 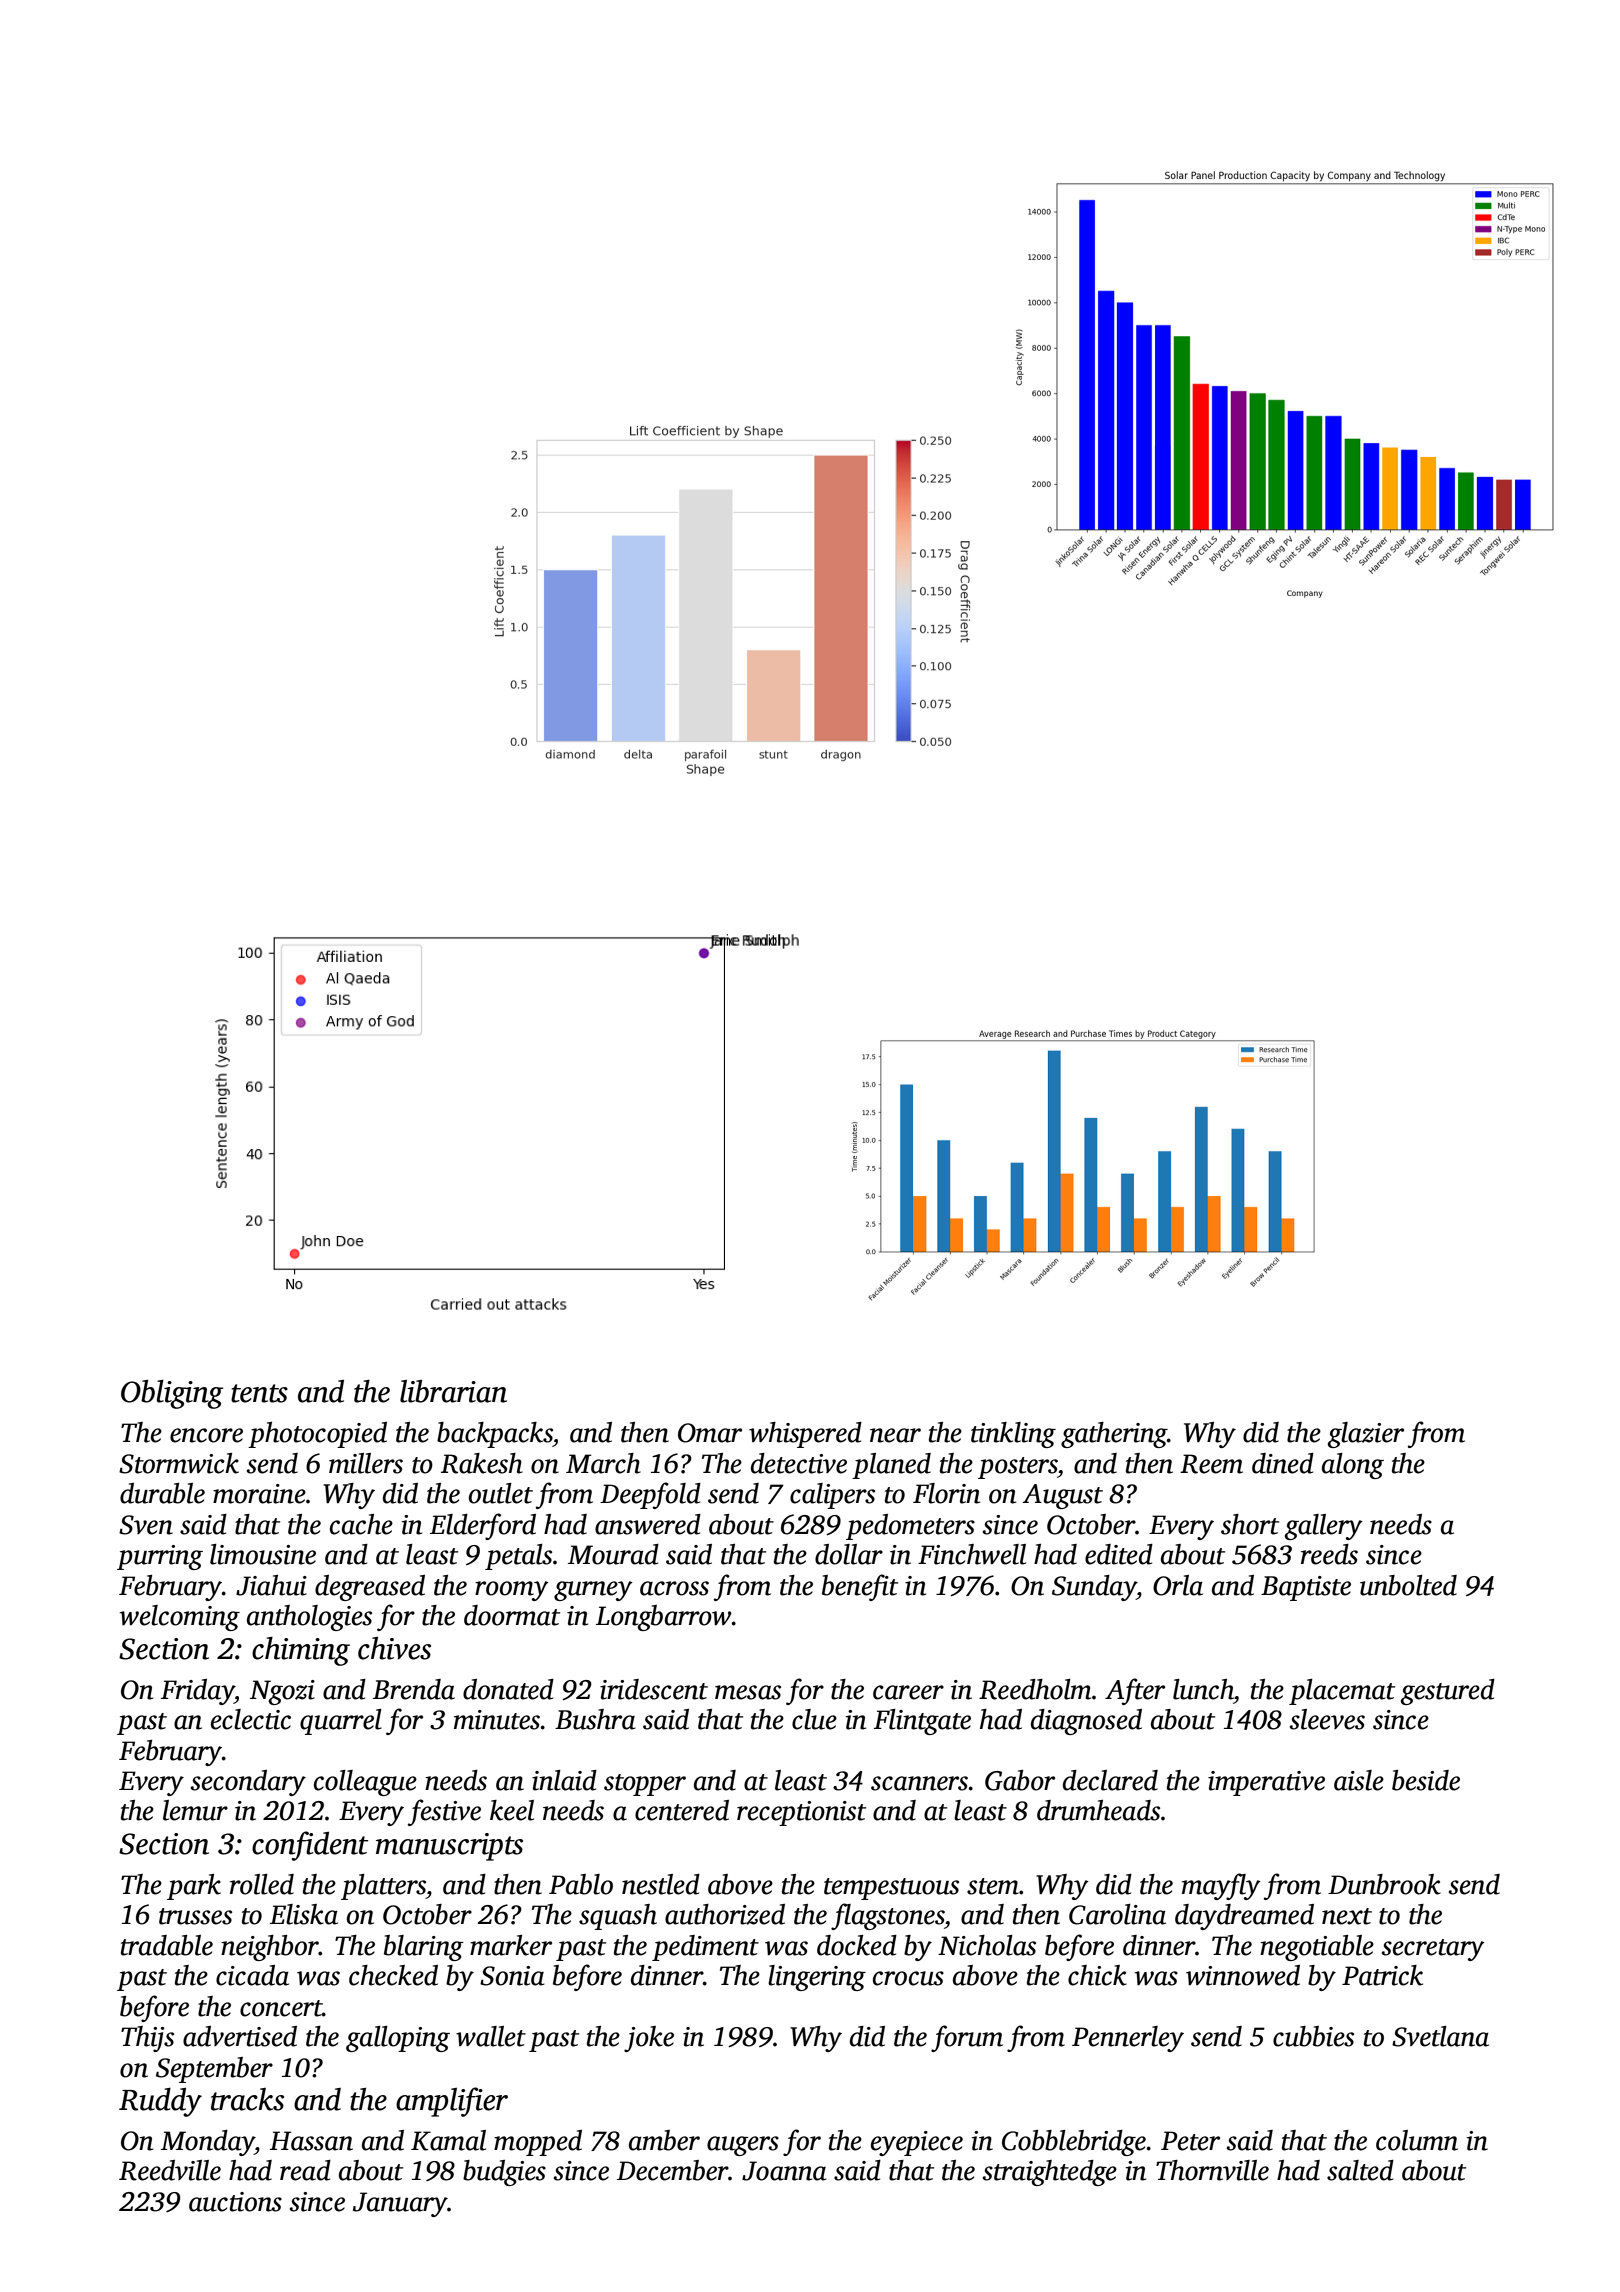 I want to click on auctions, so click(x=235, y=2202).
